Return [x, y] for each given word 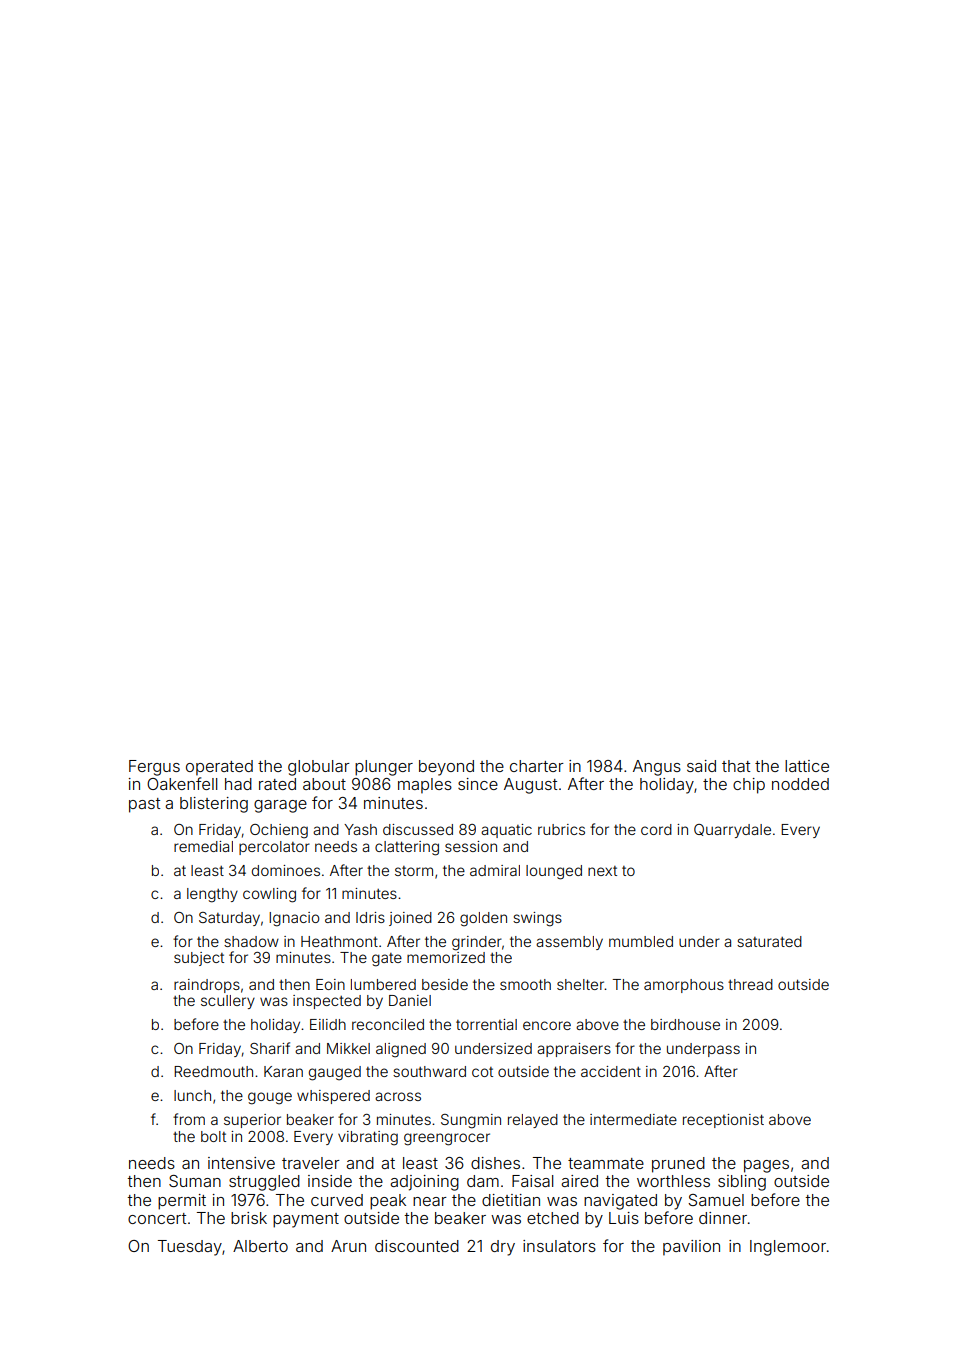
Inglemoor [788, 1248]
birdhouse [685, 1024]
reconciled [388, 1024]
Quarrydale [732, 831]
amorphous [684, 986]
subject [199, 959]
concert [157, 1218]
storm [414, 871]
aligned [401, 1050]
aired [579, 1181]
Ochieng [279, 831]
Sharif [270, 1048]
